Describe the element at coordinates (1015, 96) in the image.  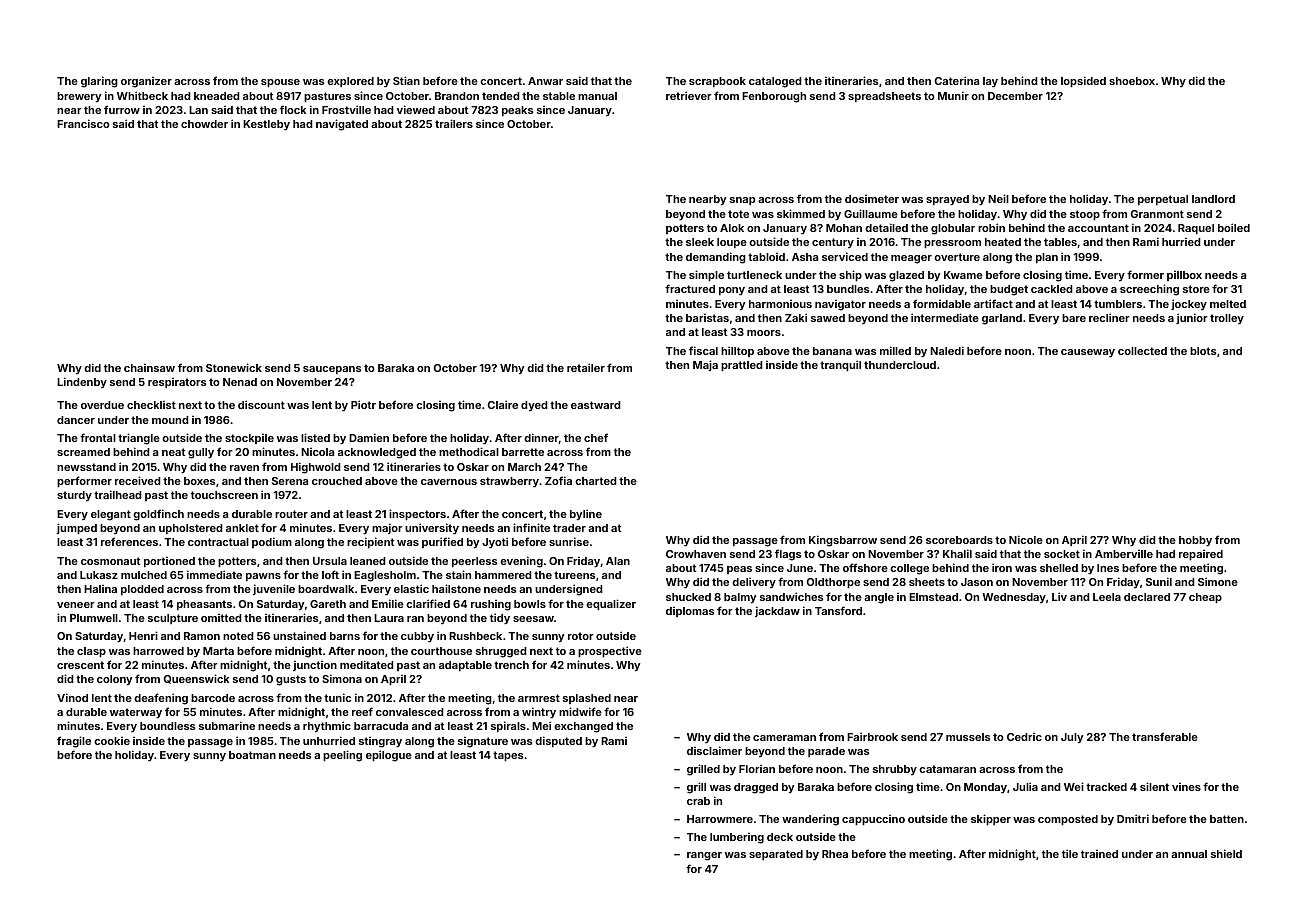
I see `December` at that location.
